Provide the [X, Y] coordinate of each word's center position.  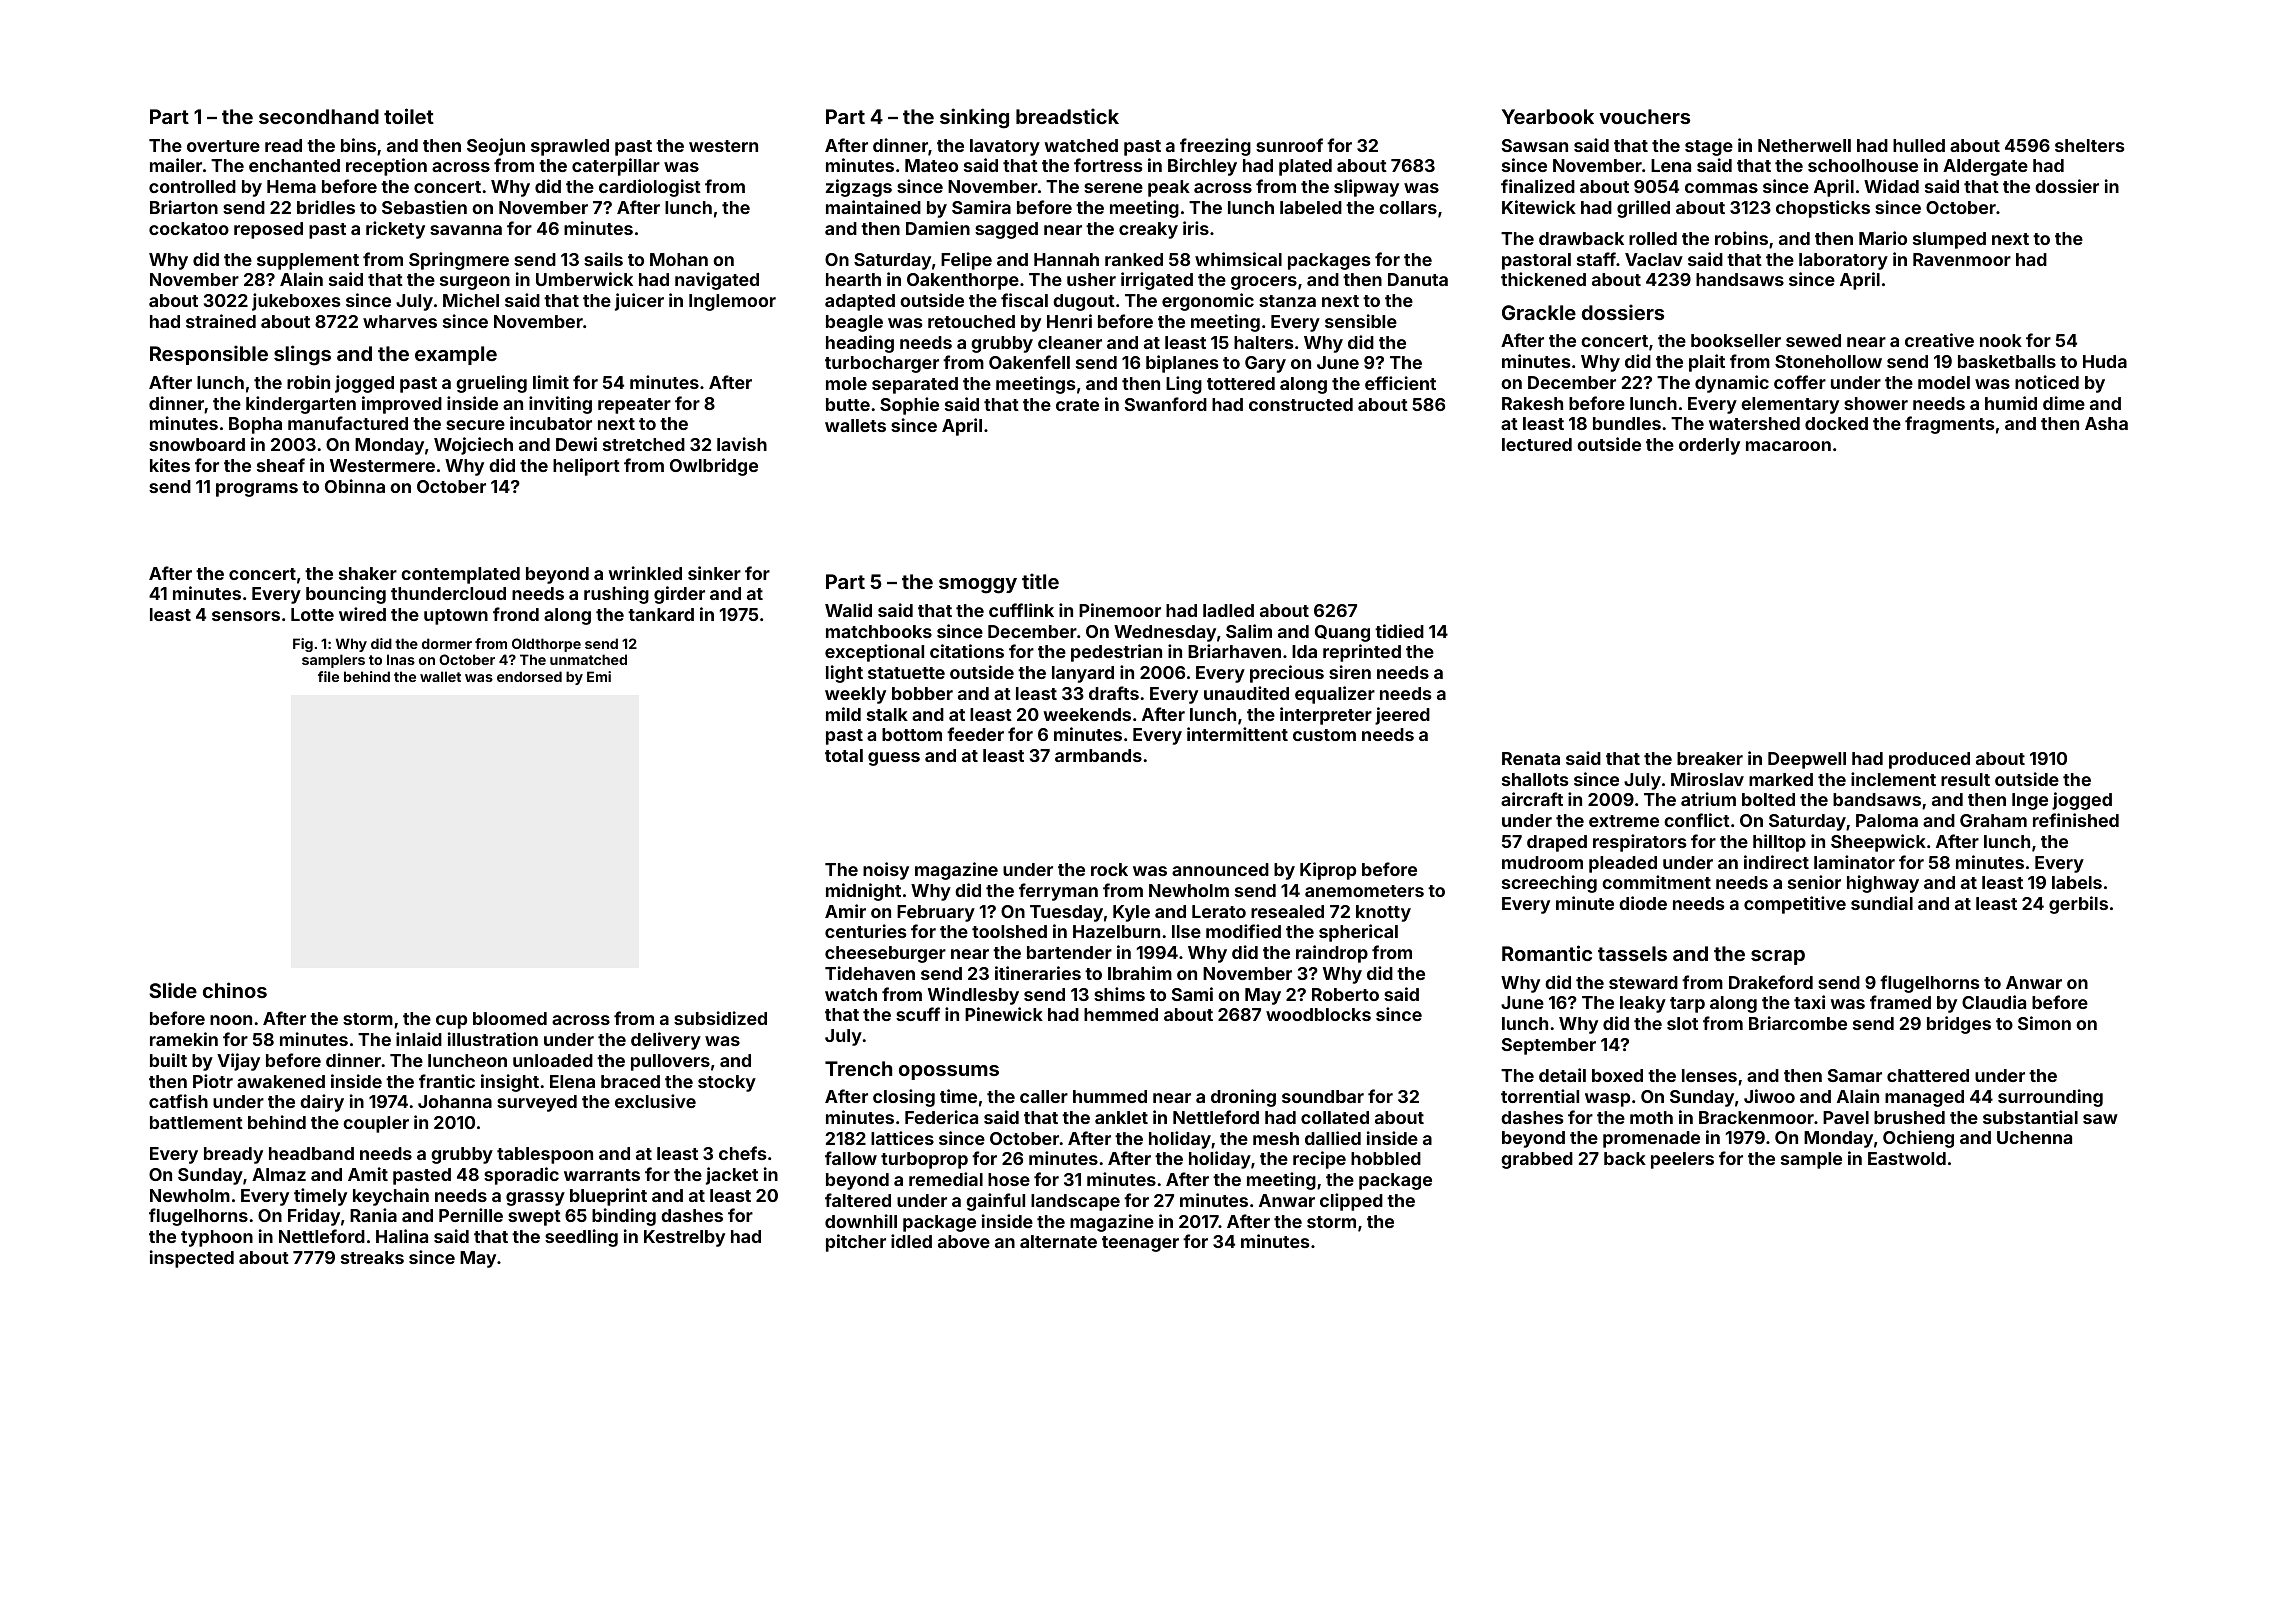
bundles [1627, 423]
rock [1109, 869]
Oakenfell [1029, 362]
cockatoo [189, 228]
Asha [2106, 423]
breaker [1710, 758]
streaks [372, 1257]
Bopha [255, 425]
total [844, 755]
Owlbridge [714, 467]
